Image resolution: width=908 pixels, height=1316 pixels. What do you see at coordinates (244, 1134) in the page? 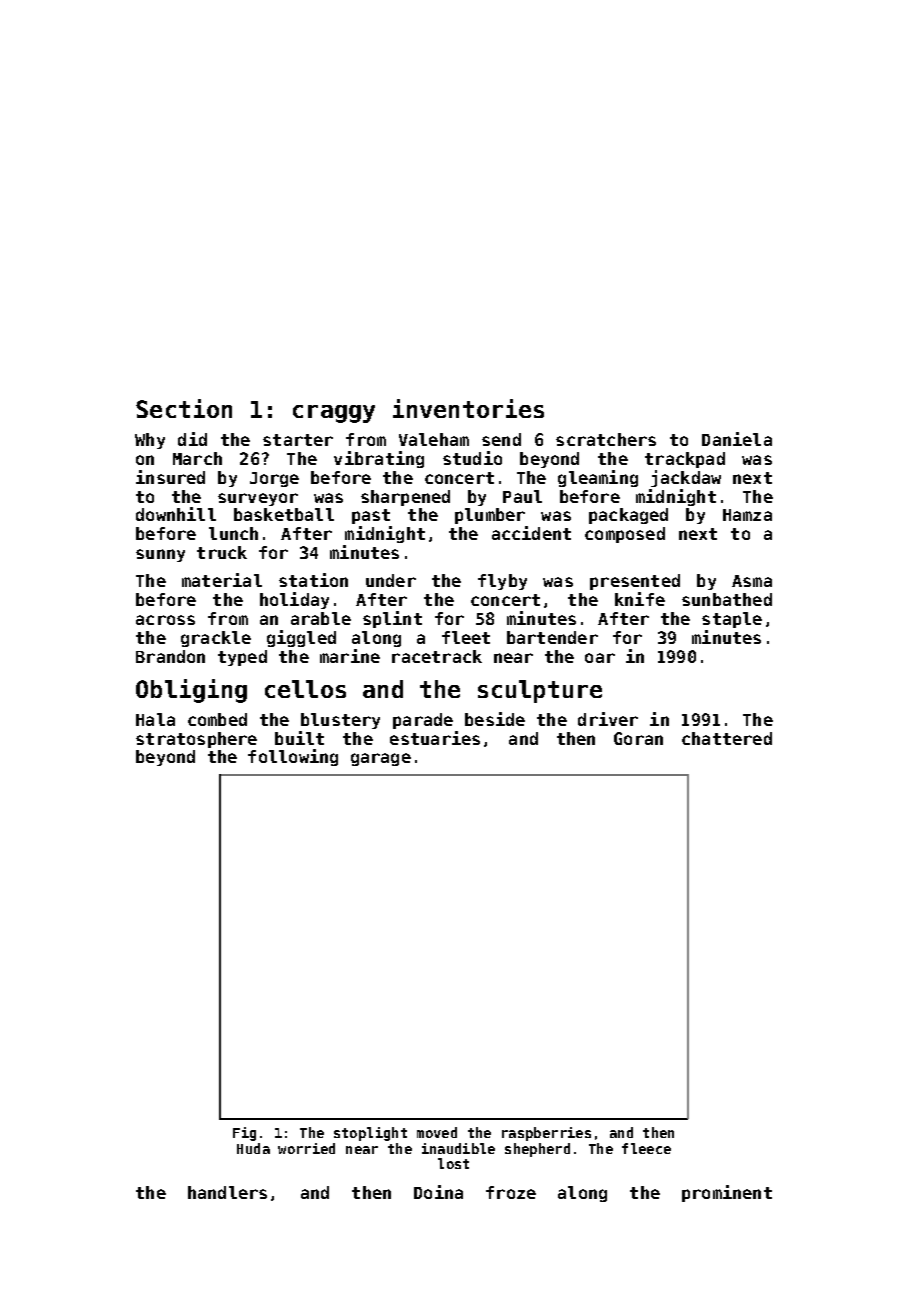
I see `Fig` at bounding box center [244, 1134].
